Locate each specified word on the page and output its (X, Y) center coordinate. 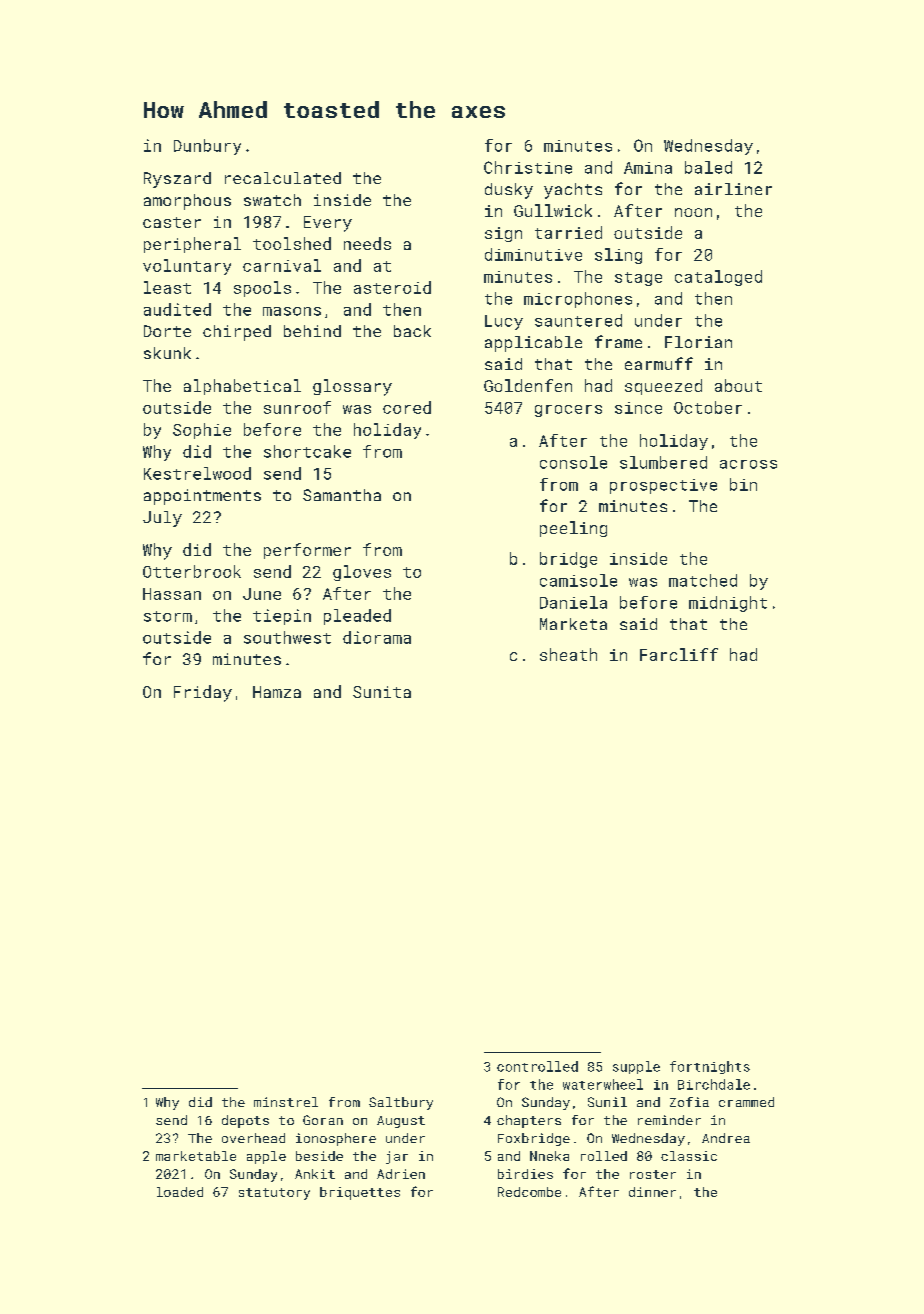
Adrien (401, 1174)
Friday (203, 693)
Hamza (277, 692)
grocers (568, 411)
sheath (568, 654)
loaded (180, 1192)
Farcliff (679, 654)
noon (693, 212)
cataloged (718, 278)
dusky (509, 191)
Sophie (202, 431)
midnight (728, 604)
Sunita (382, 692)
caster (172, 222)
